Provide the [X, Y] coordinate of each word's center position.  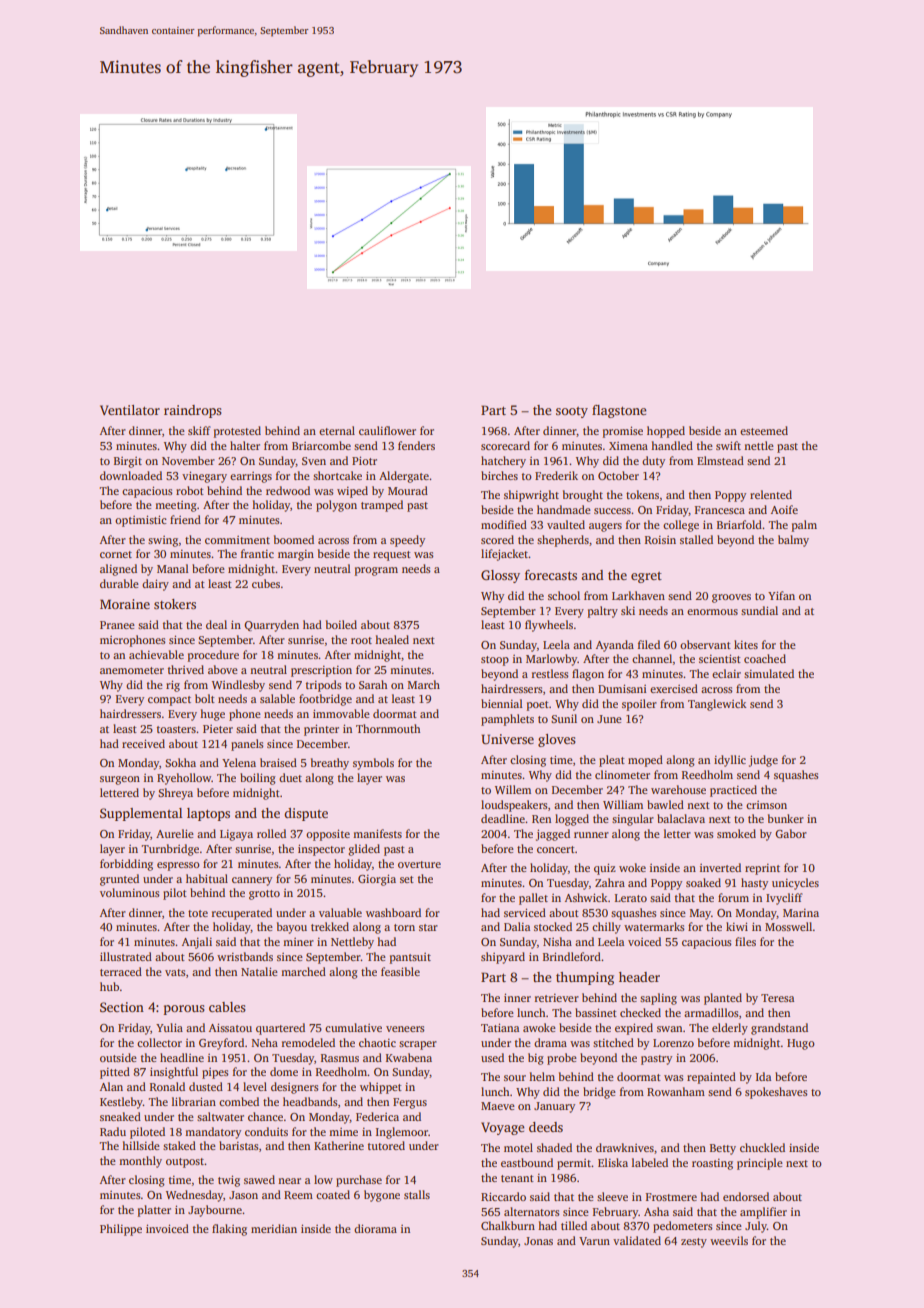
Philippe [121, 1230]
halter [245, 445]
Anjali [197, 943]
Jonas [538, 1241]
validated [637, 1240]
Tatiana [500, 1027]
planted [723, 999]
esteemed [764, 430]
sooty [572, 412]
